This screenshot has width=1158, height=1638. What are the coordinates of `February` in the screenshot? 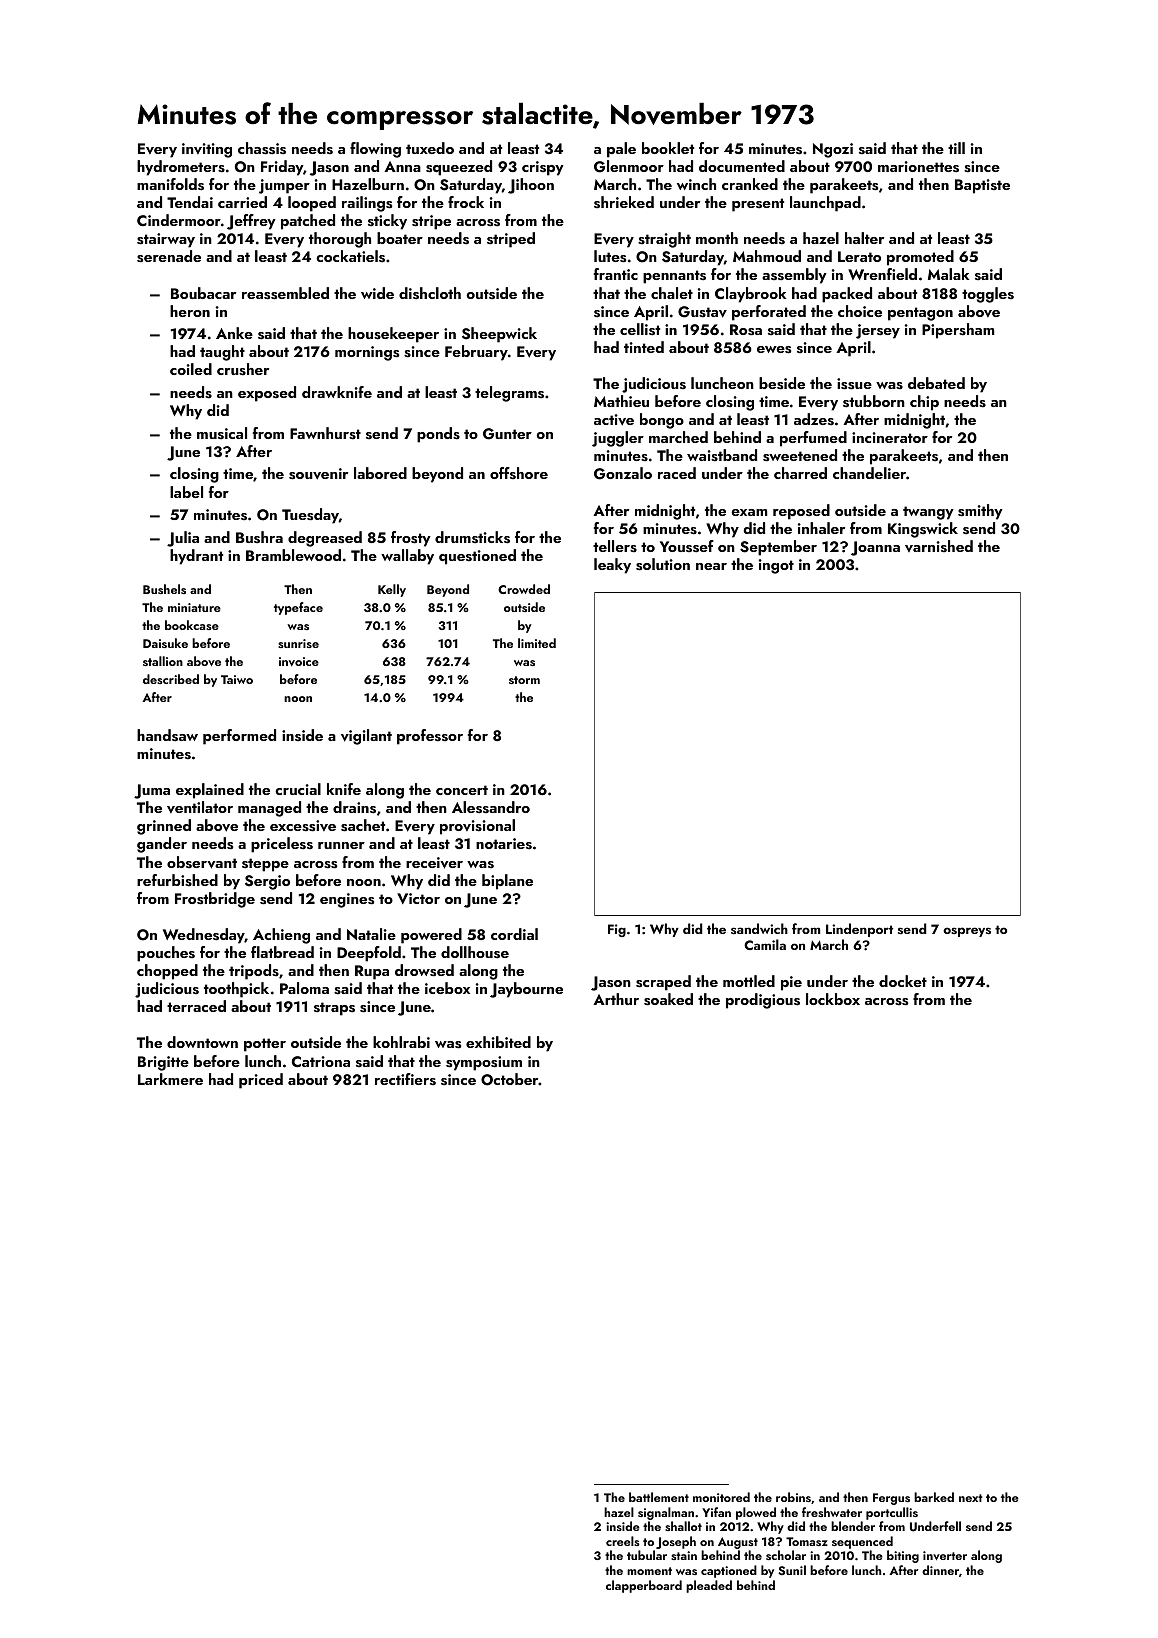 It's located at (476, 353).
